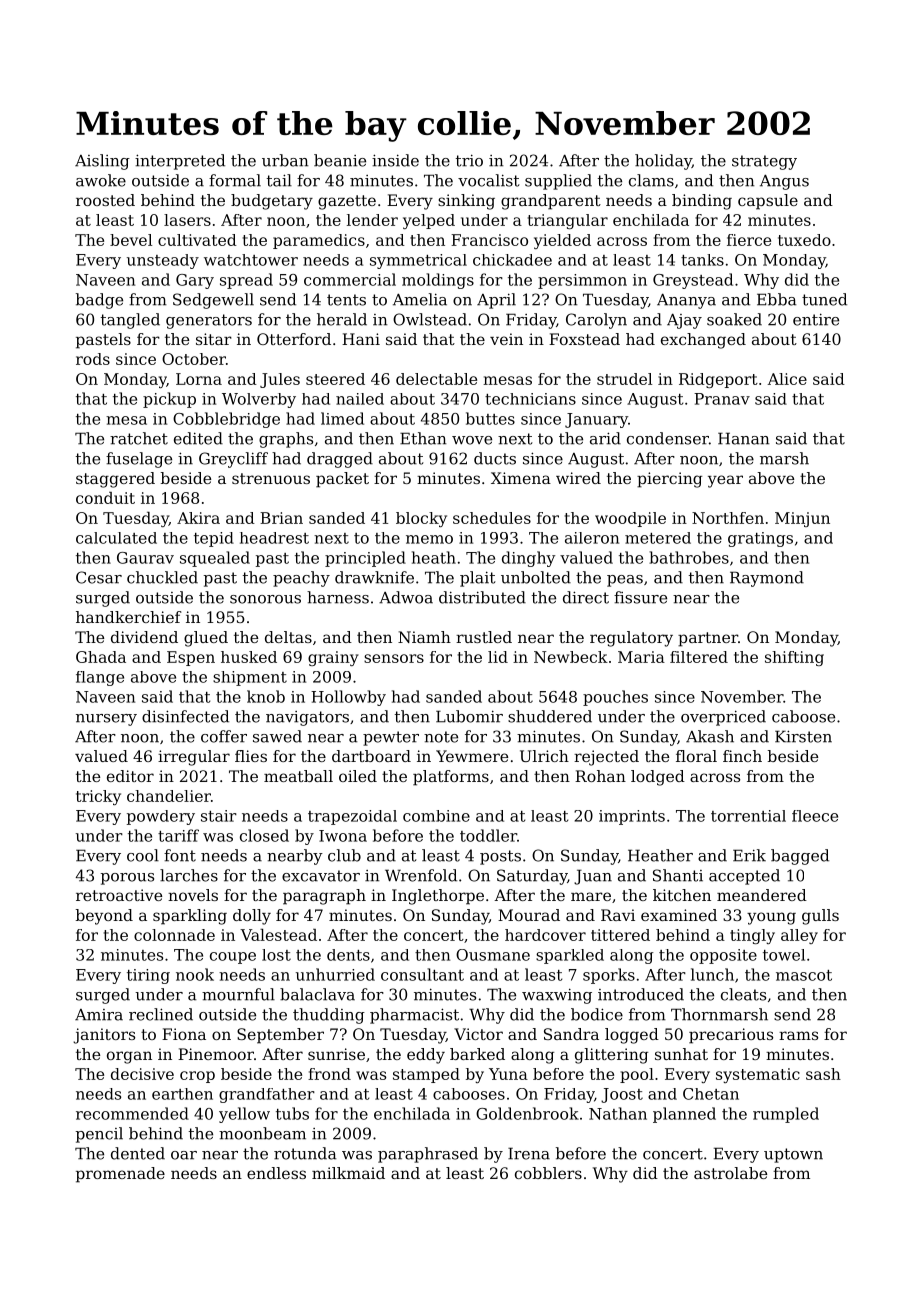  What do you see at coordinates (545, 935) in the screenshot?
I see `hardcover` at bounding box center [545, 935].
